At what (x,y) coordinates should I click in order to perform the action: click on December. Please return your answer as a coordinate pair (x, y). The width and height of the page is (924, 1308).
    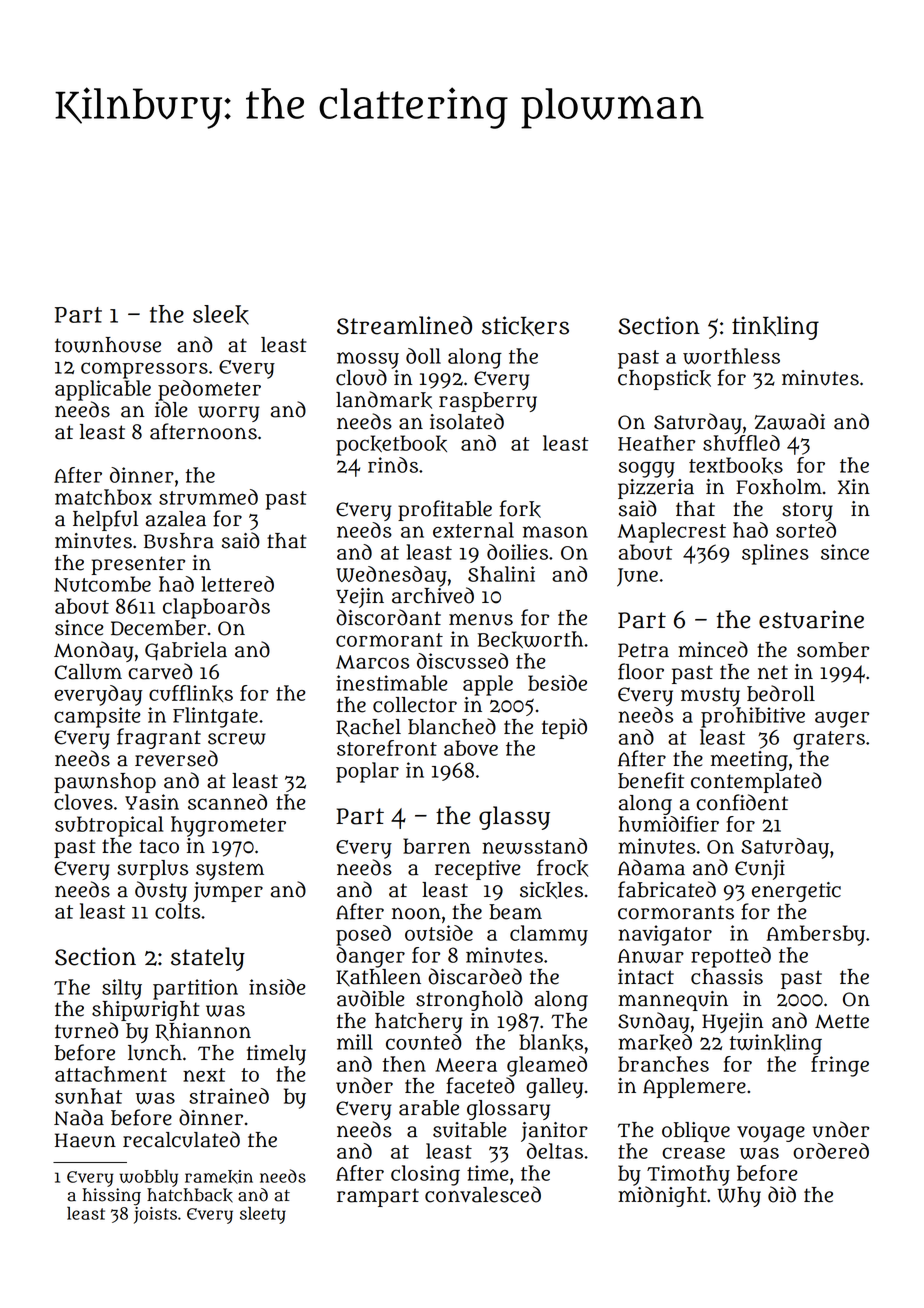
    Looking at the image, I should click on (158, 628).
